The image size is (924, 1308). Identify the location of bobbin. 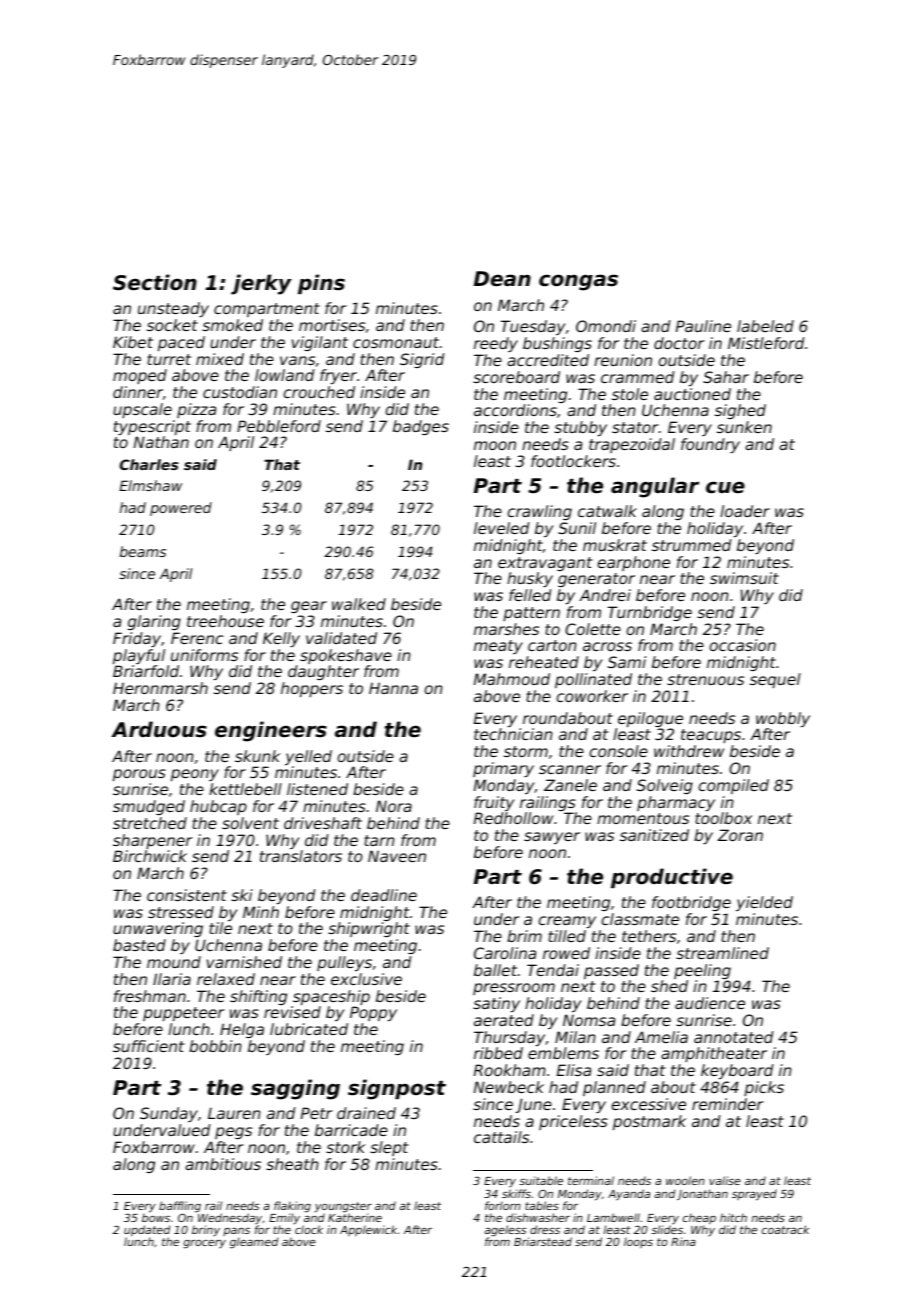
(215, 1046).
